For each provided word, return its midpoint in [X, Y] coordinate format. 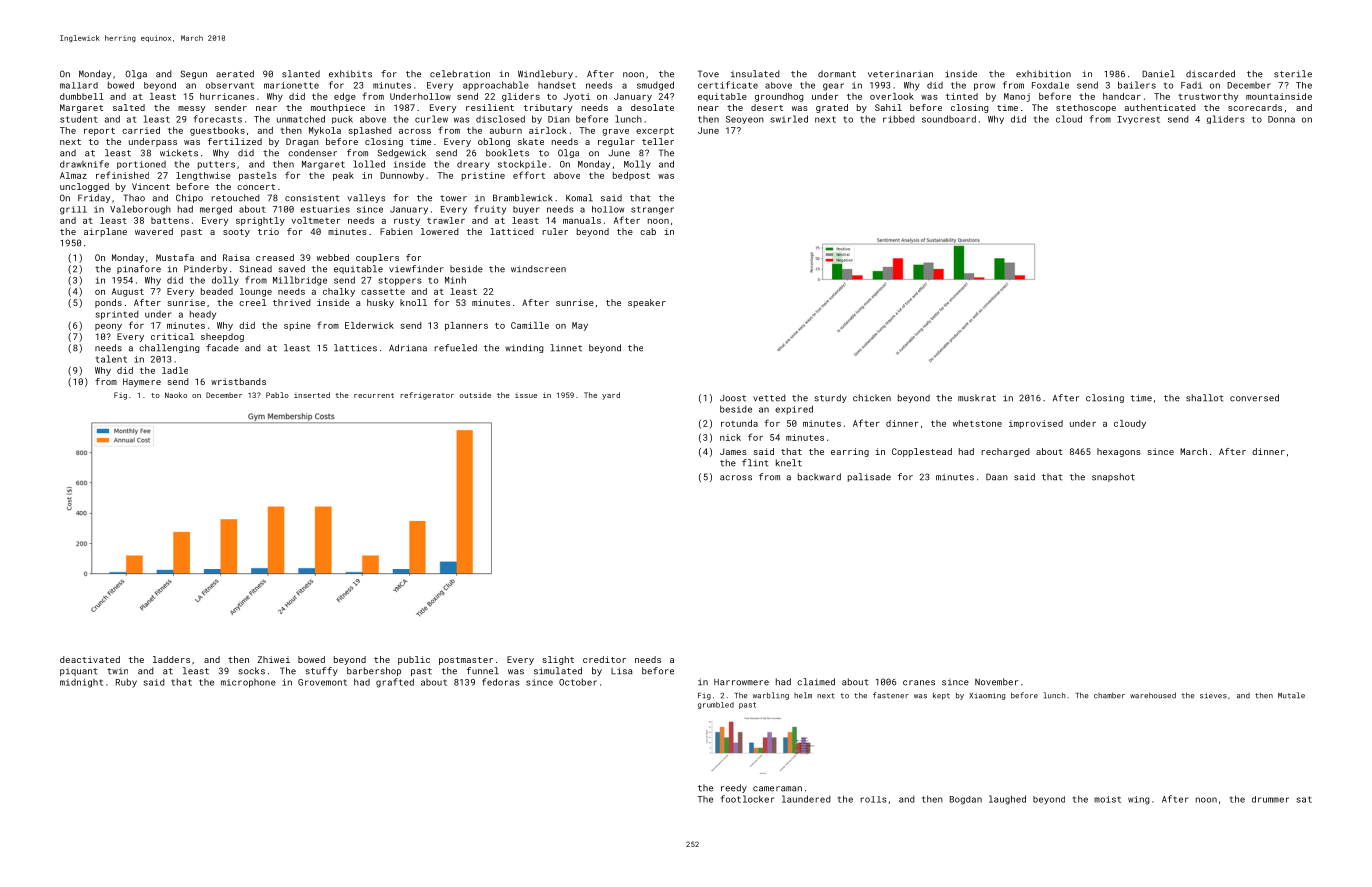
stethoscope [1086, 108]
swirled [789, 119]
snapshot [1113, 477]
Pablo [277, 395]
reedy [734, 788]
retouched [235, 198]
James [733, 451]
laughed [1007, 800]
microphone [248, 683]
